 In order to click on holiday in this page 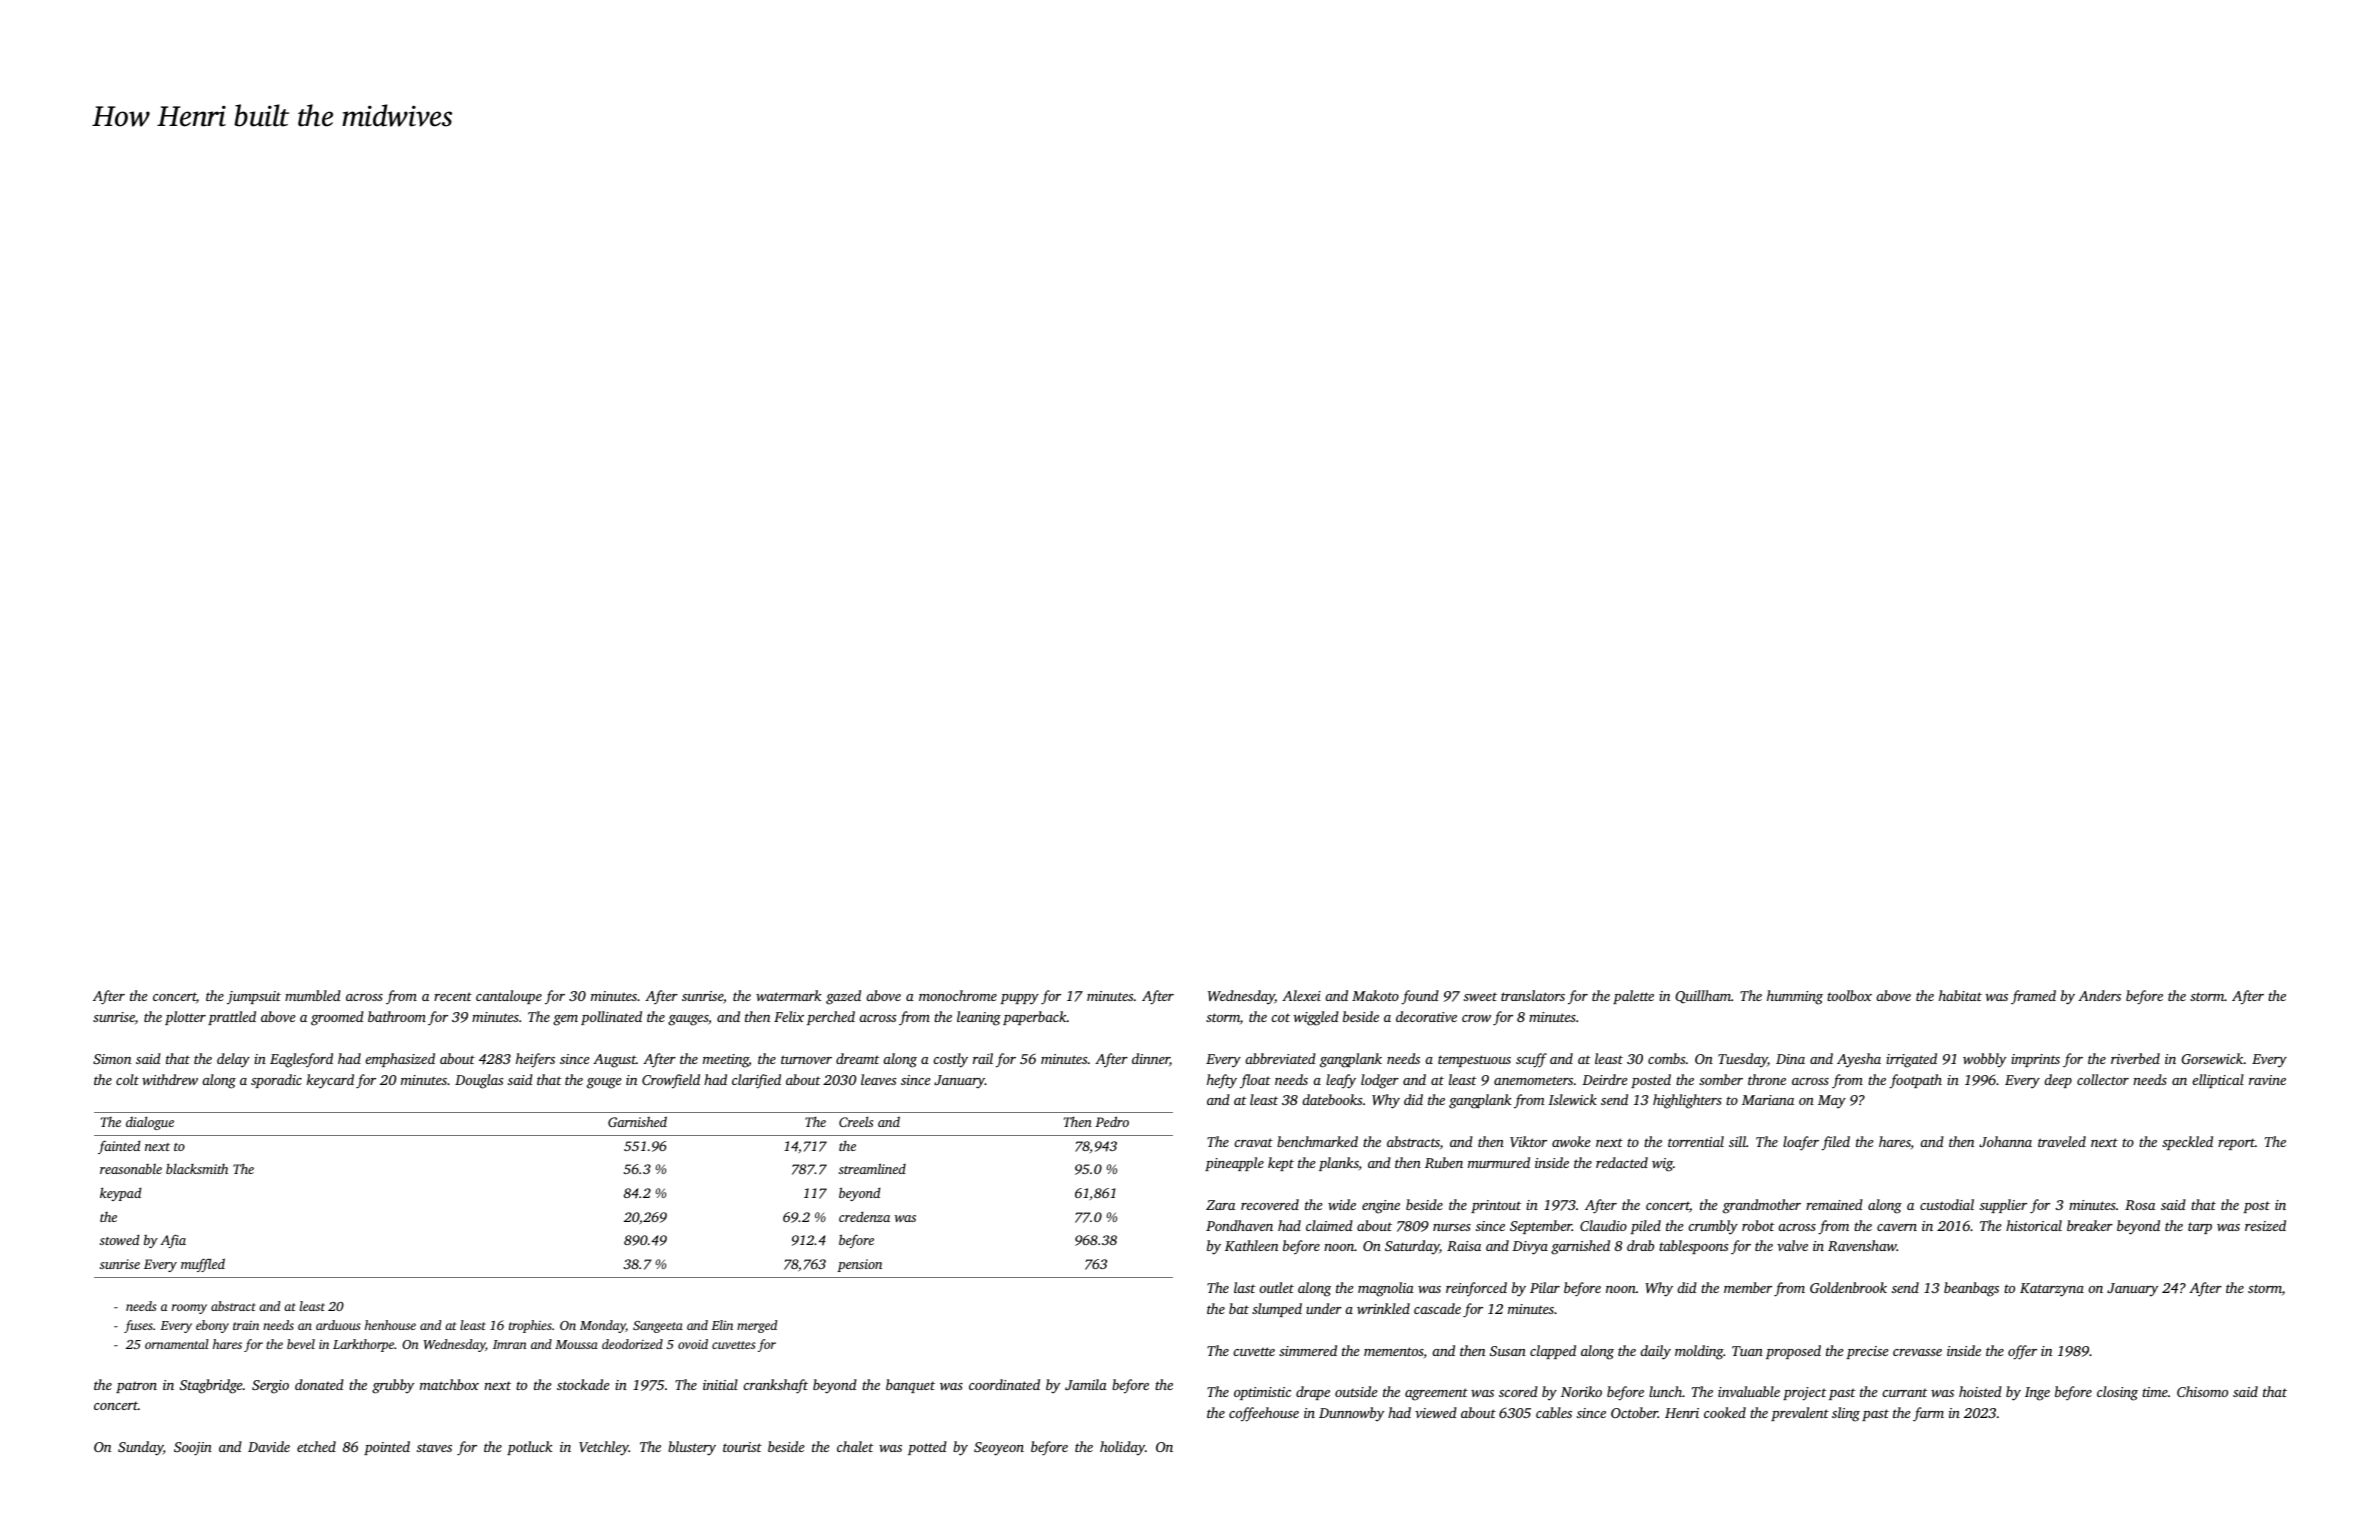, I will do `click(1122, 1448)`.
